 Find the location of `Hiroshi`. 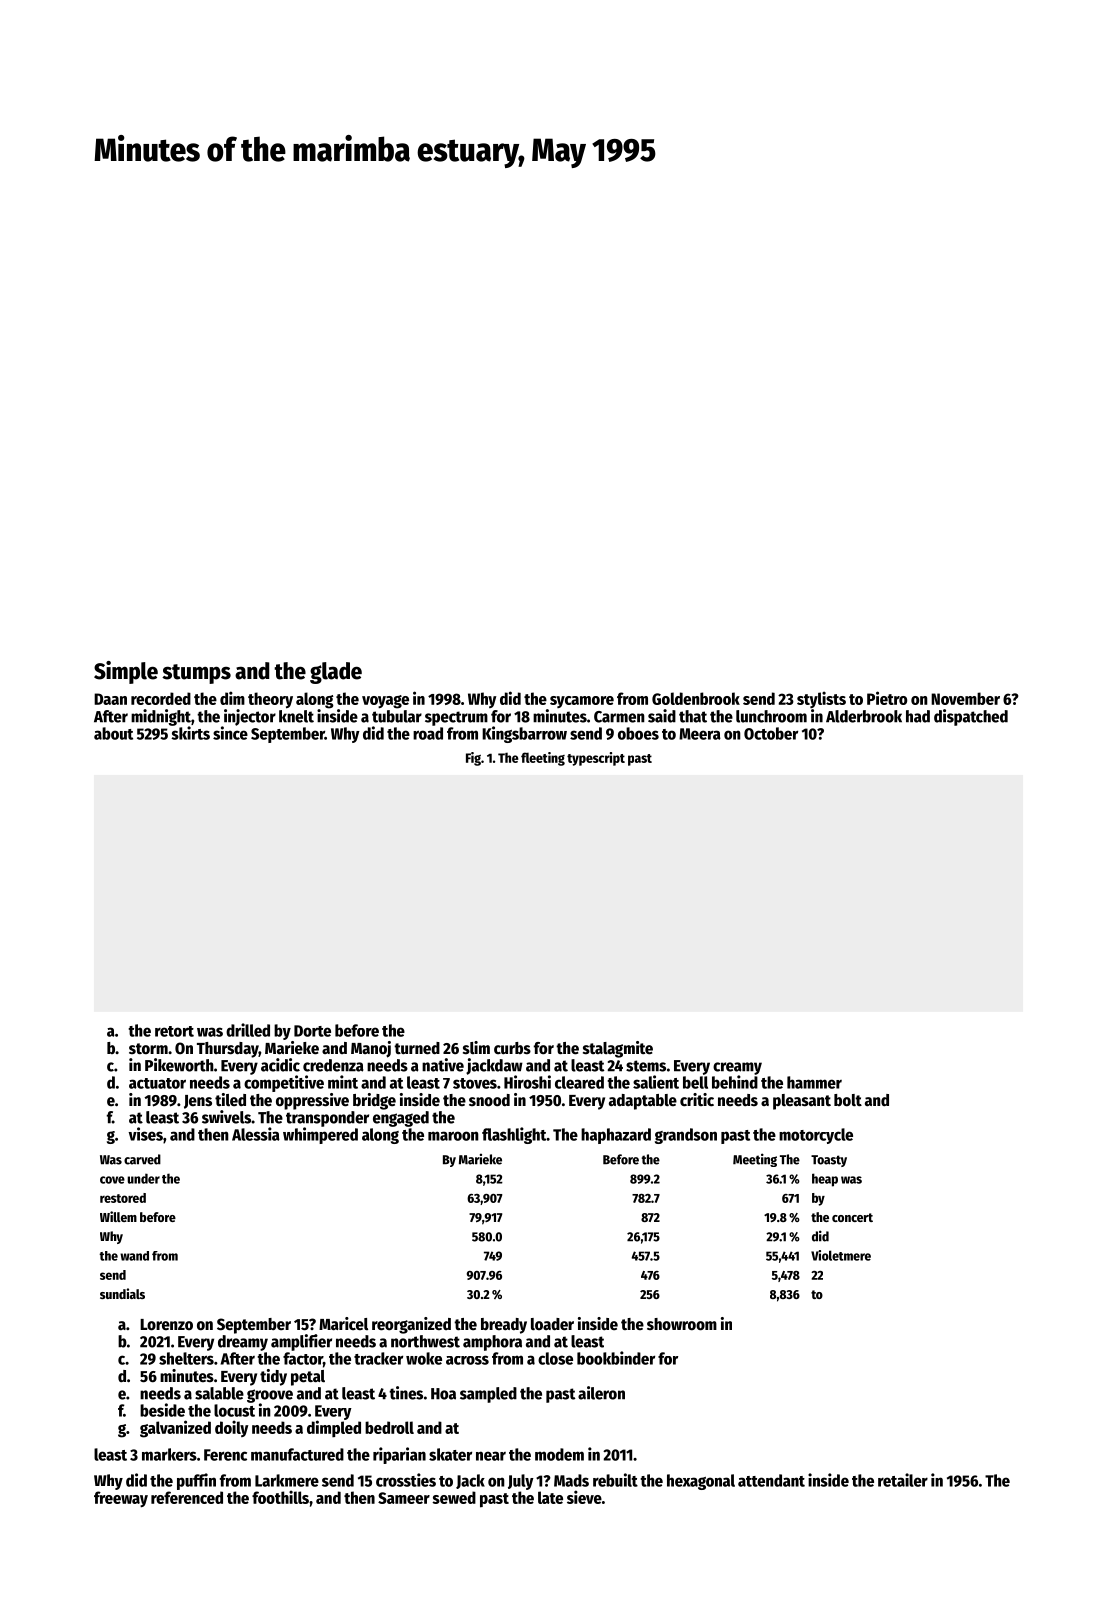

Hiroshi is located at coordinates (527, 1082).
